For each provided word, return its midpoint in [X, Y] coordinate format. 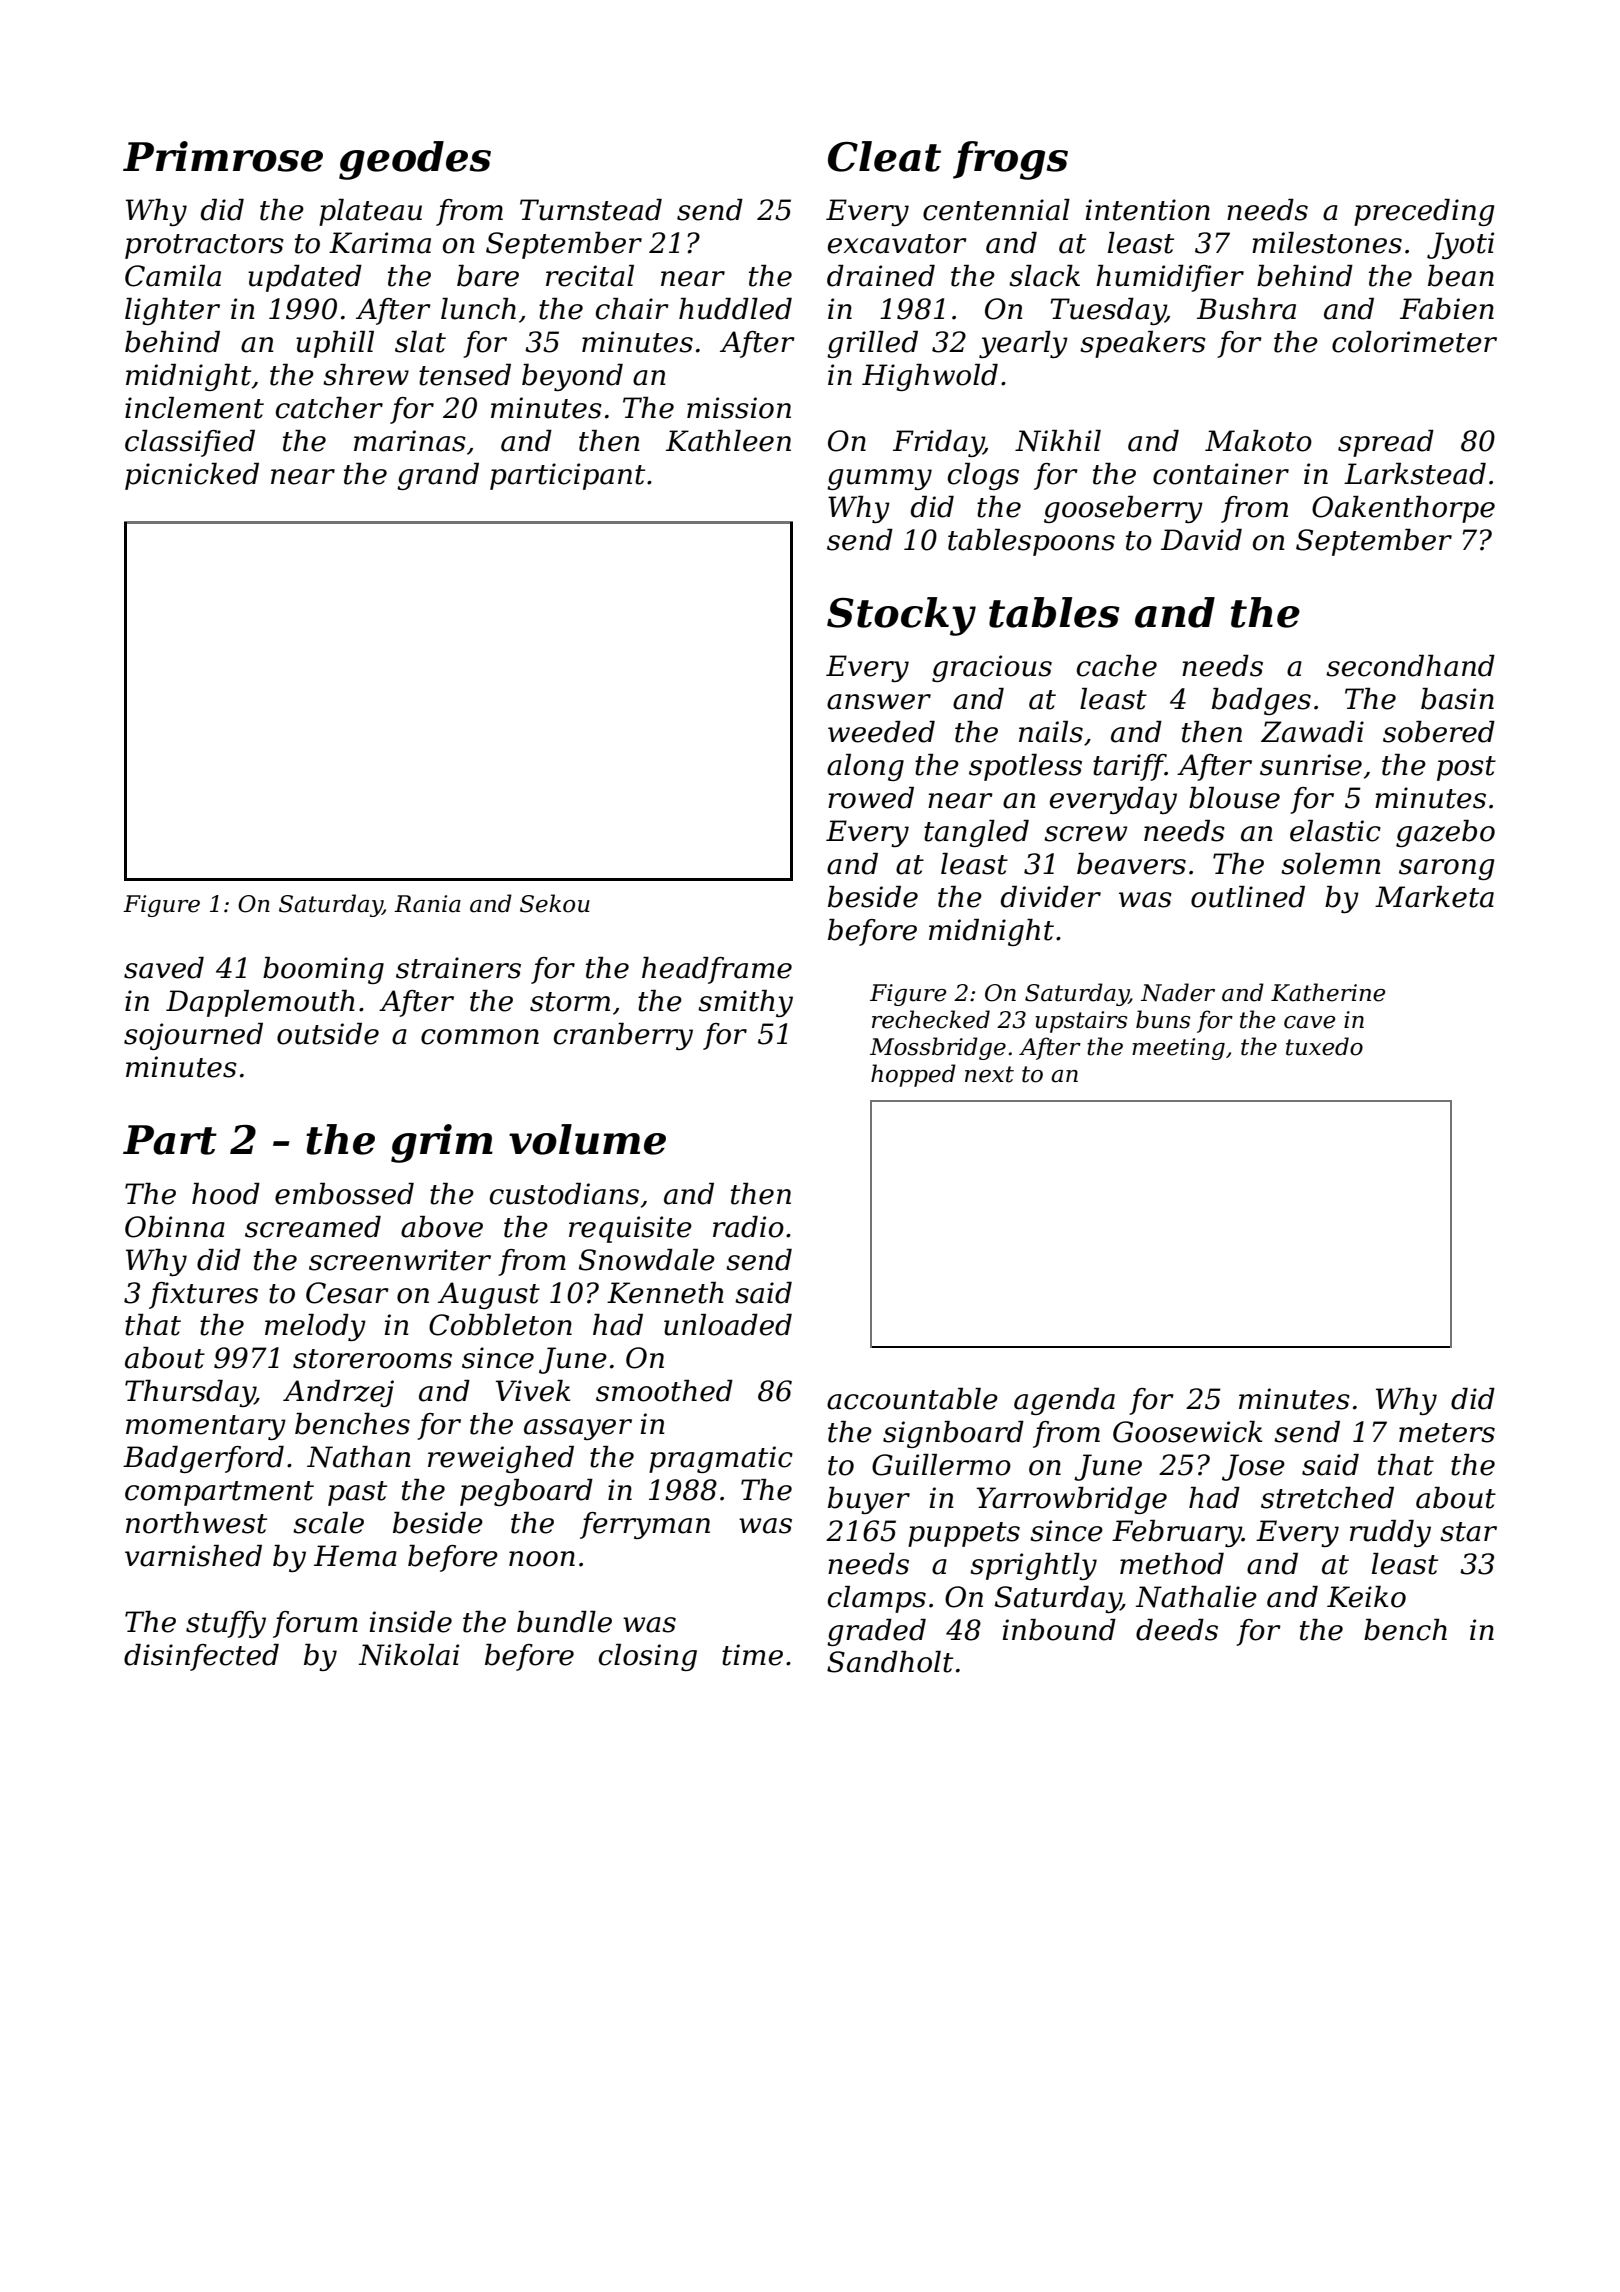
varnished [193, 1556]
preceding [1424, 212]
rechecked [931, 1019]
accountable [912, 1399]
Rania [427, 904]
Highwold [930, 377]
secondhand [1410, 666]
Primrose [223, 156]
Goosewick [1187, 1432]
